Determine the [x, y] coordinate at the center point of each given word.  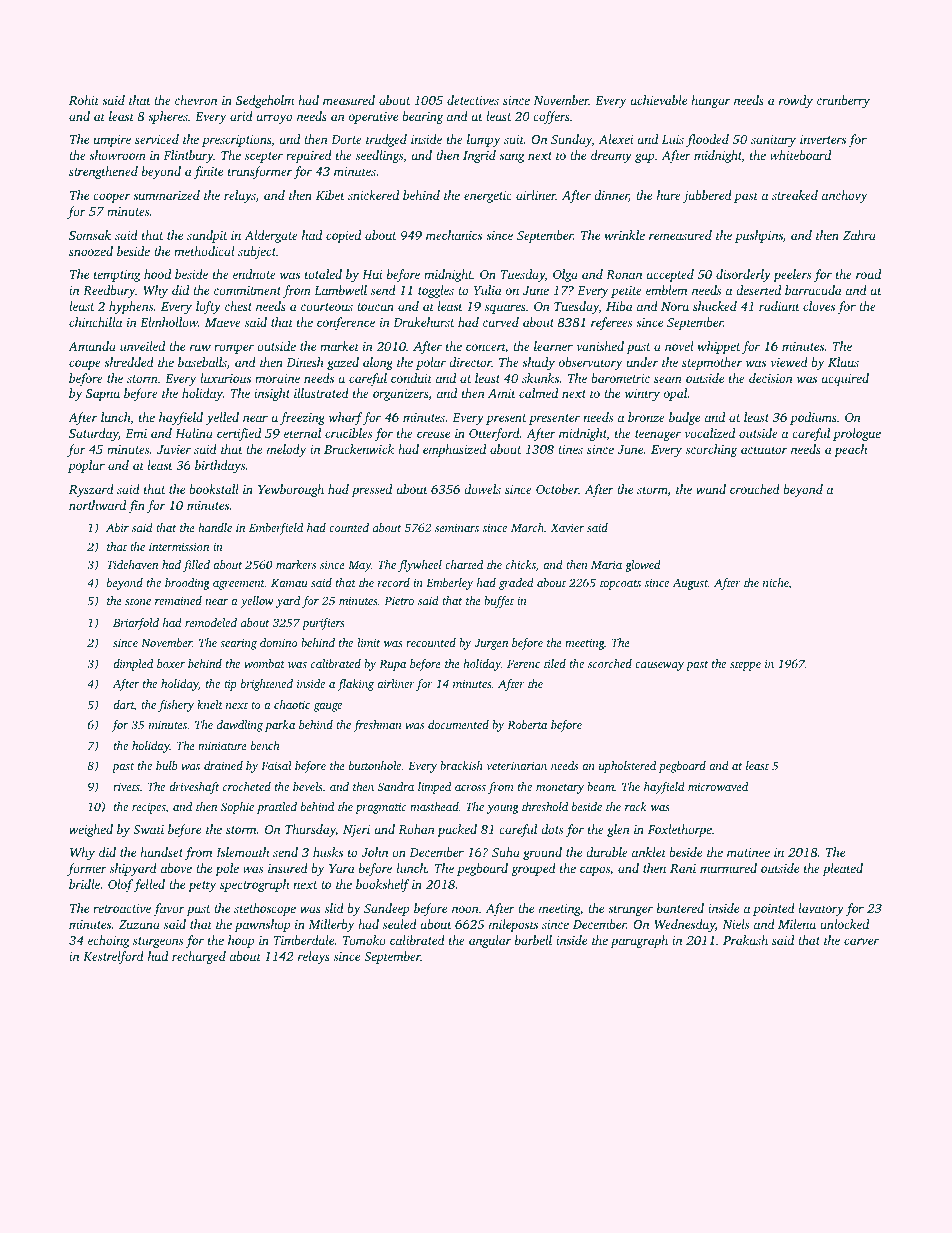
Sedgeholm [265, 101]
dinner [611, 196]
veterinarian [516, 765]
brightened [267, 685]
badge [684, 418]
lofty [208, 307]
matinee [748, 852]
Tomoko [364, 940]
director [470, 362]
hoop [241, 941]
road [868, 274]
